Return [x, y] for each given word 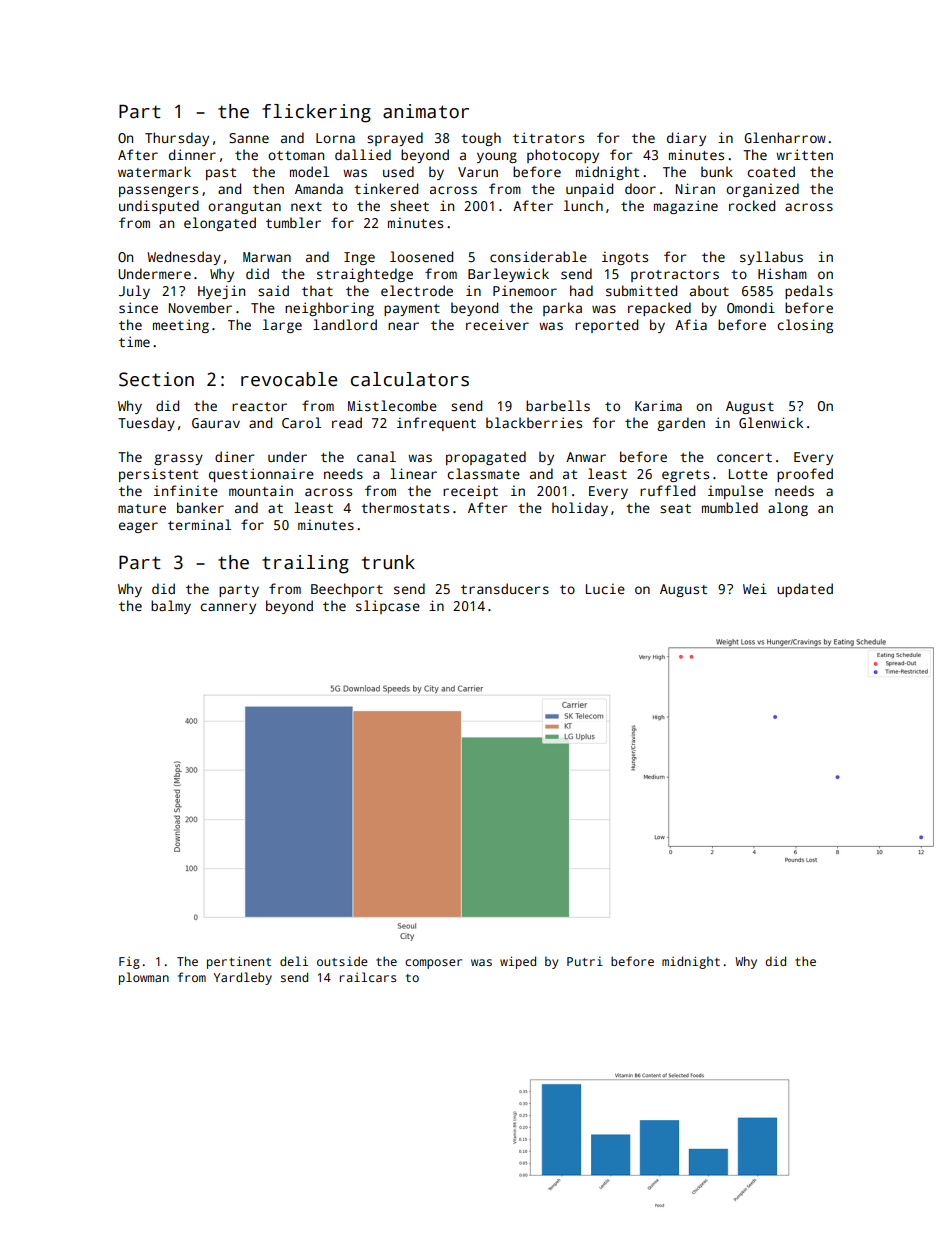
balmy [171, 607]
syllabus [771, 258]
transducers [505, 588]
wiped [518, 962]
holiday [580, 509]
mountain [261, 490]
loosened [421, 256]
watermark [154, 171]
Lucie [605, 588]
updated [805, 590]
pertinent [239, 962]
